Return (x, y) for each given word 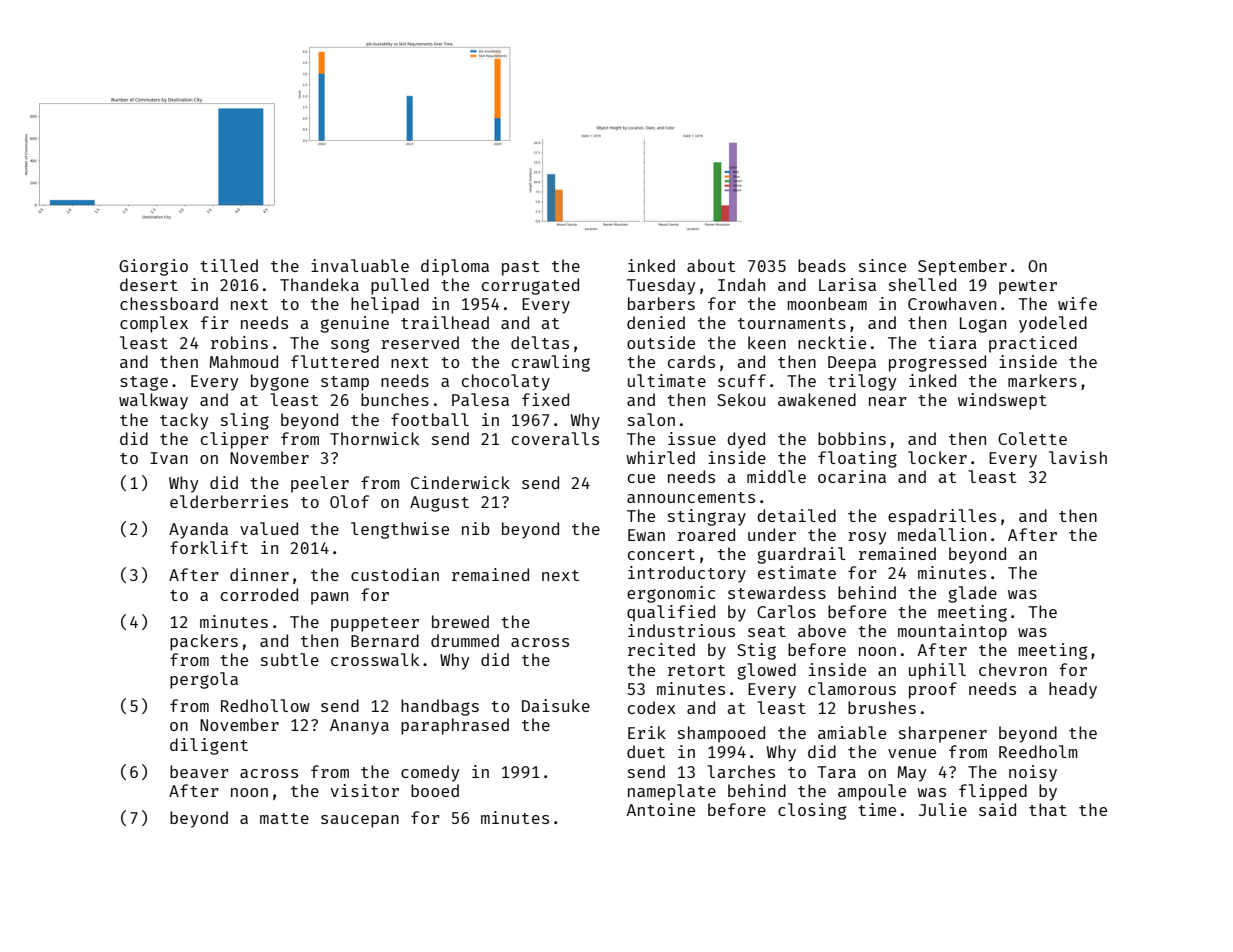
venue (912, 753)
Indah (741, 284)
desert (149, 284)
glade (972, 594)
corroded (259, 594)
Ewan (646, 535)
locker (937, 457)
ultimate (667, 380)
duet (646, 751)
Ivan (169, 458)
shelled (922, 284)
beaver (199, 771)
